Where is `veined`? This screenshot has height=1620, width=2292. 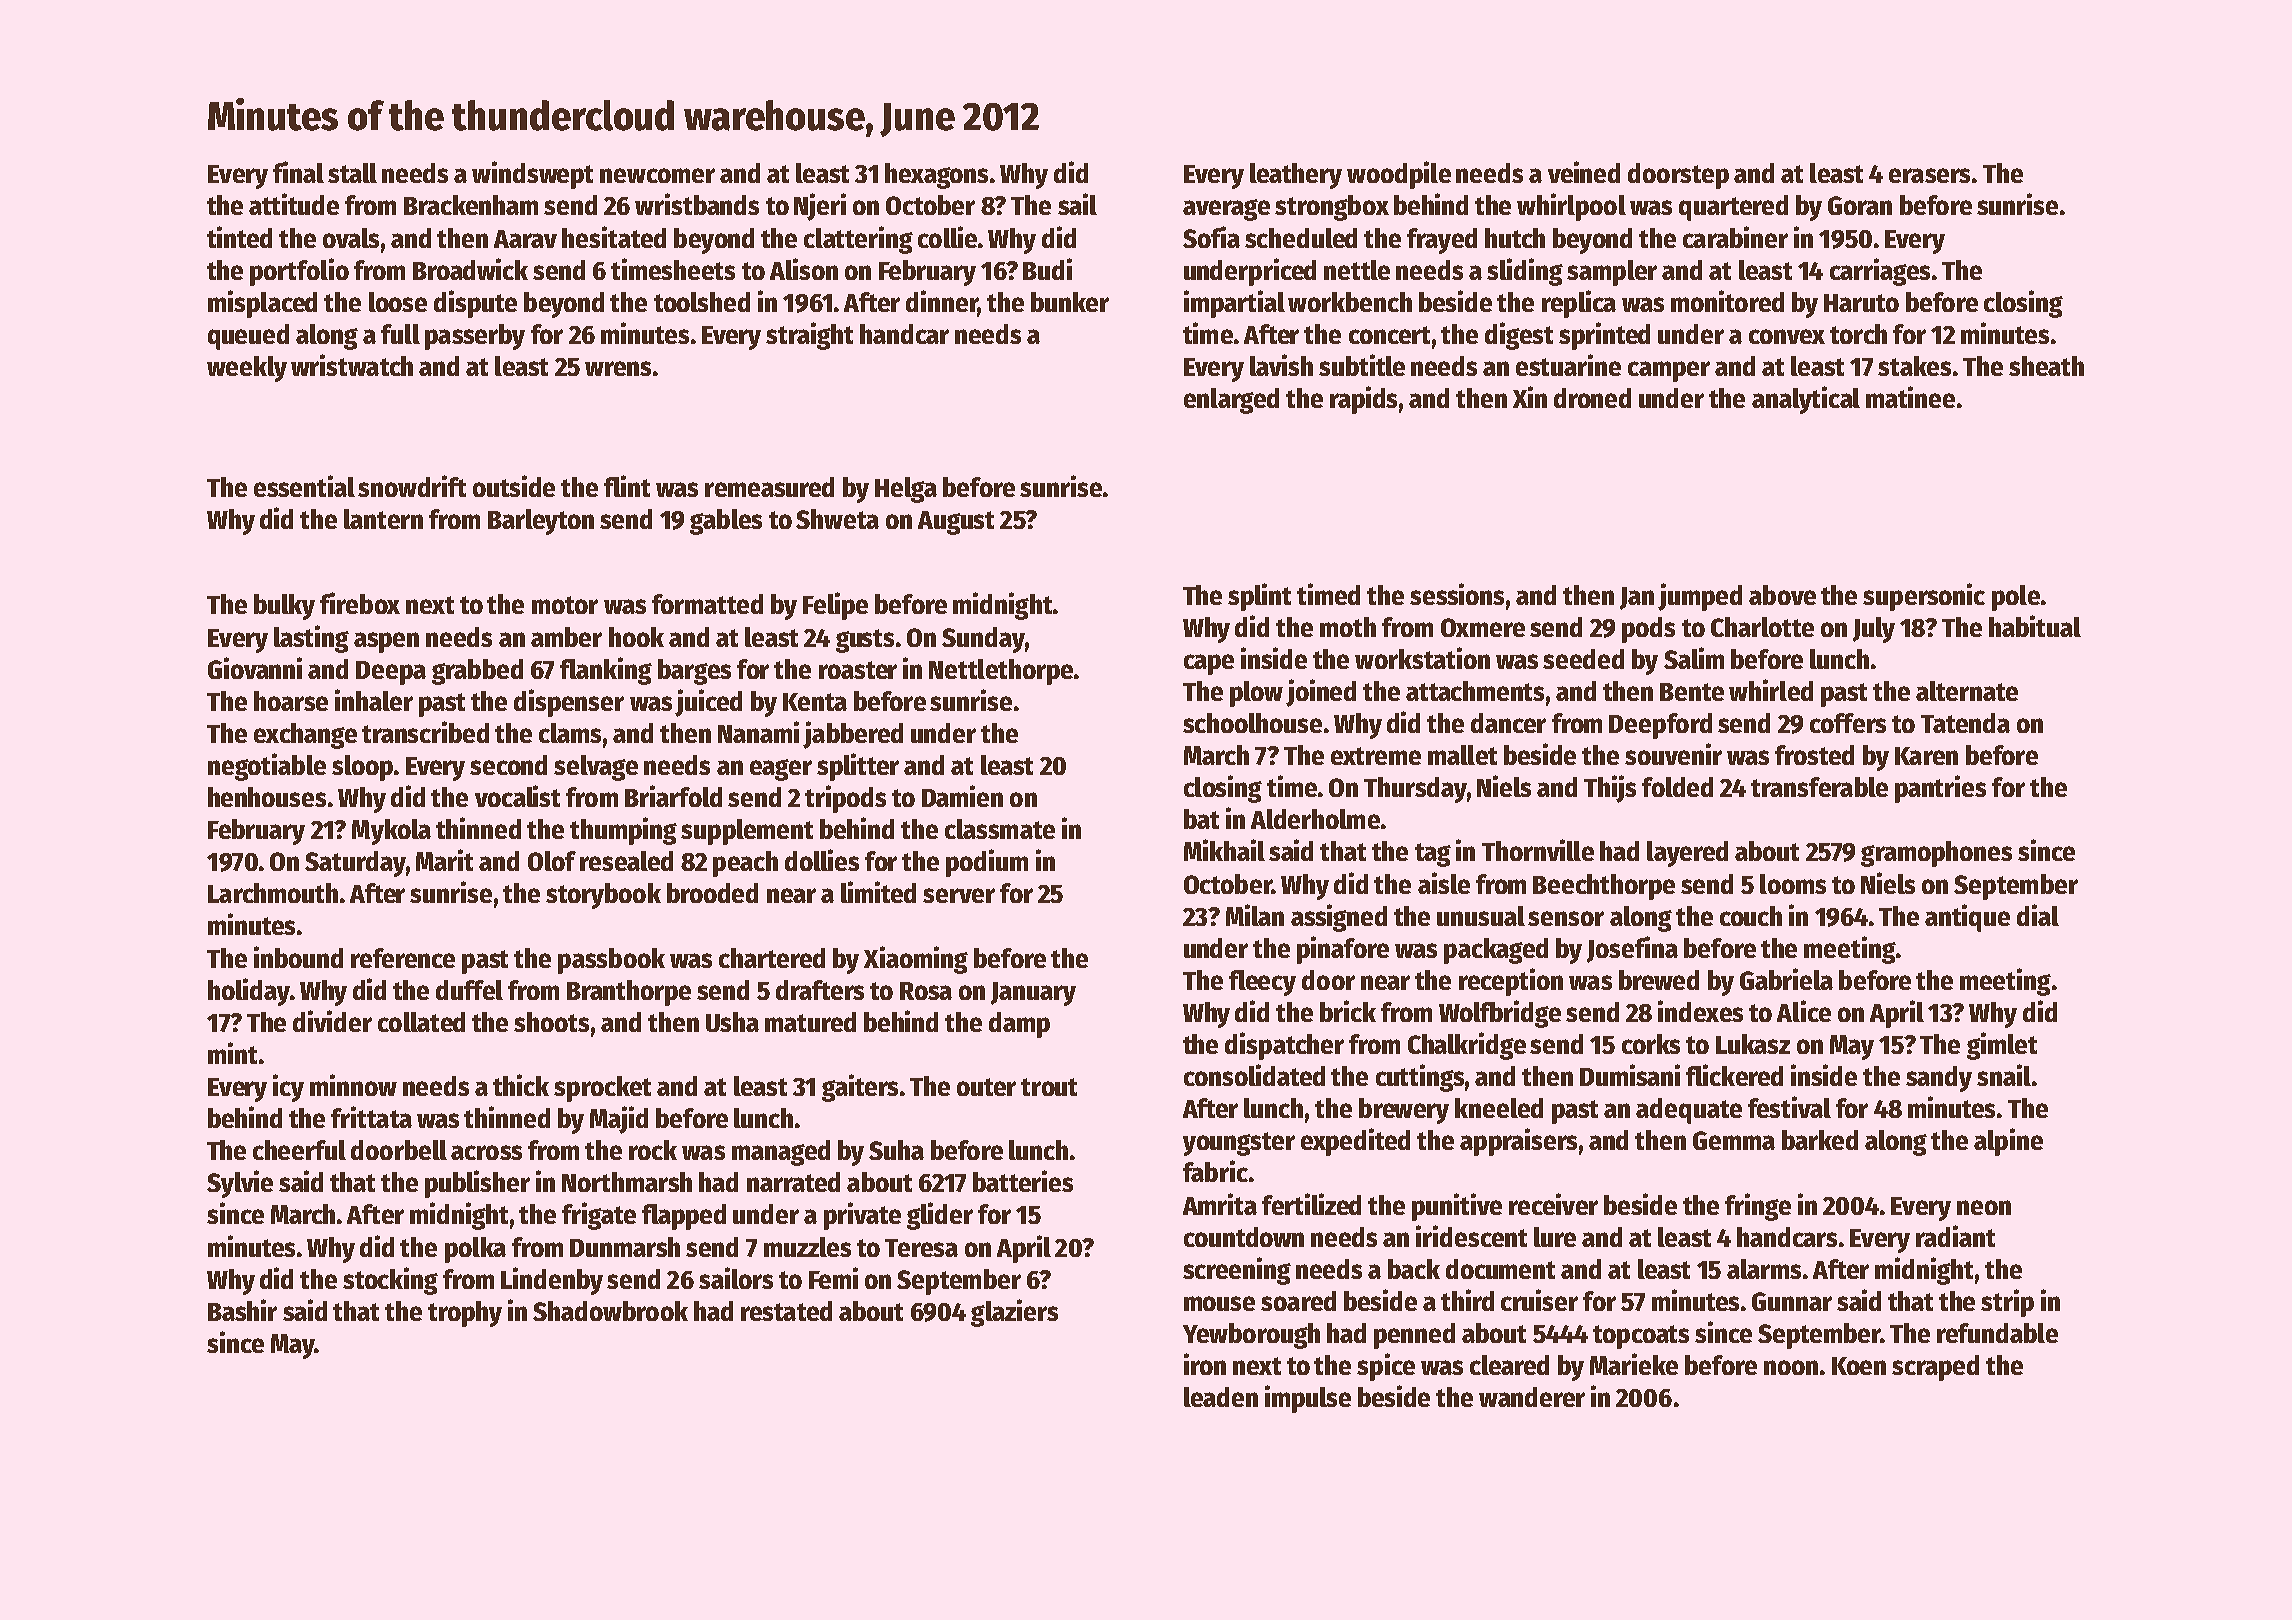 veined is located at coordinates (1584, 172).
